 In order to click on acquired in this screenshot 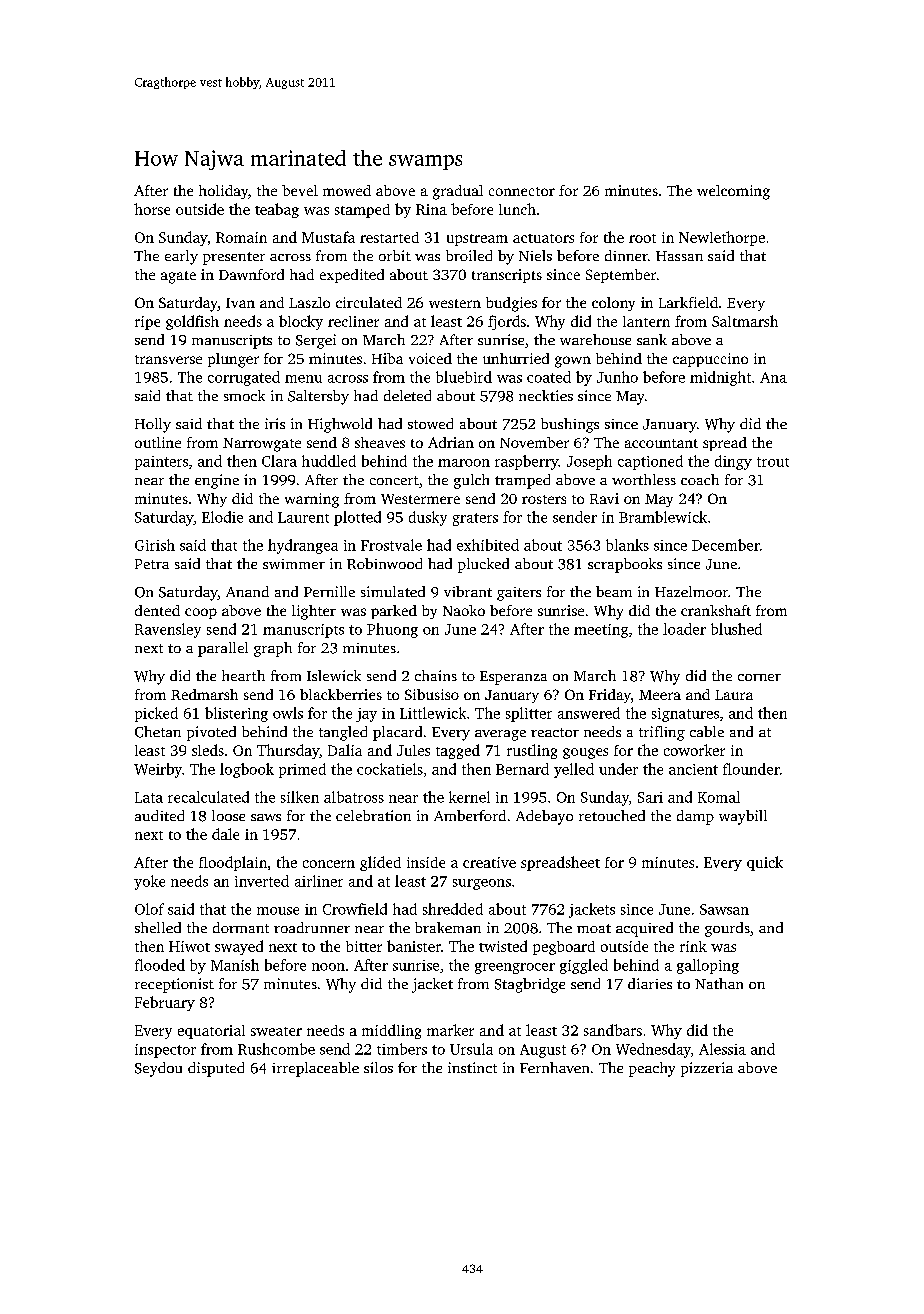, I will do `click(644, 929)`.
